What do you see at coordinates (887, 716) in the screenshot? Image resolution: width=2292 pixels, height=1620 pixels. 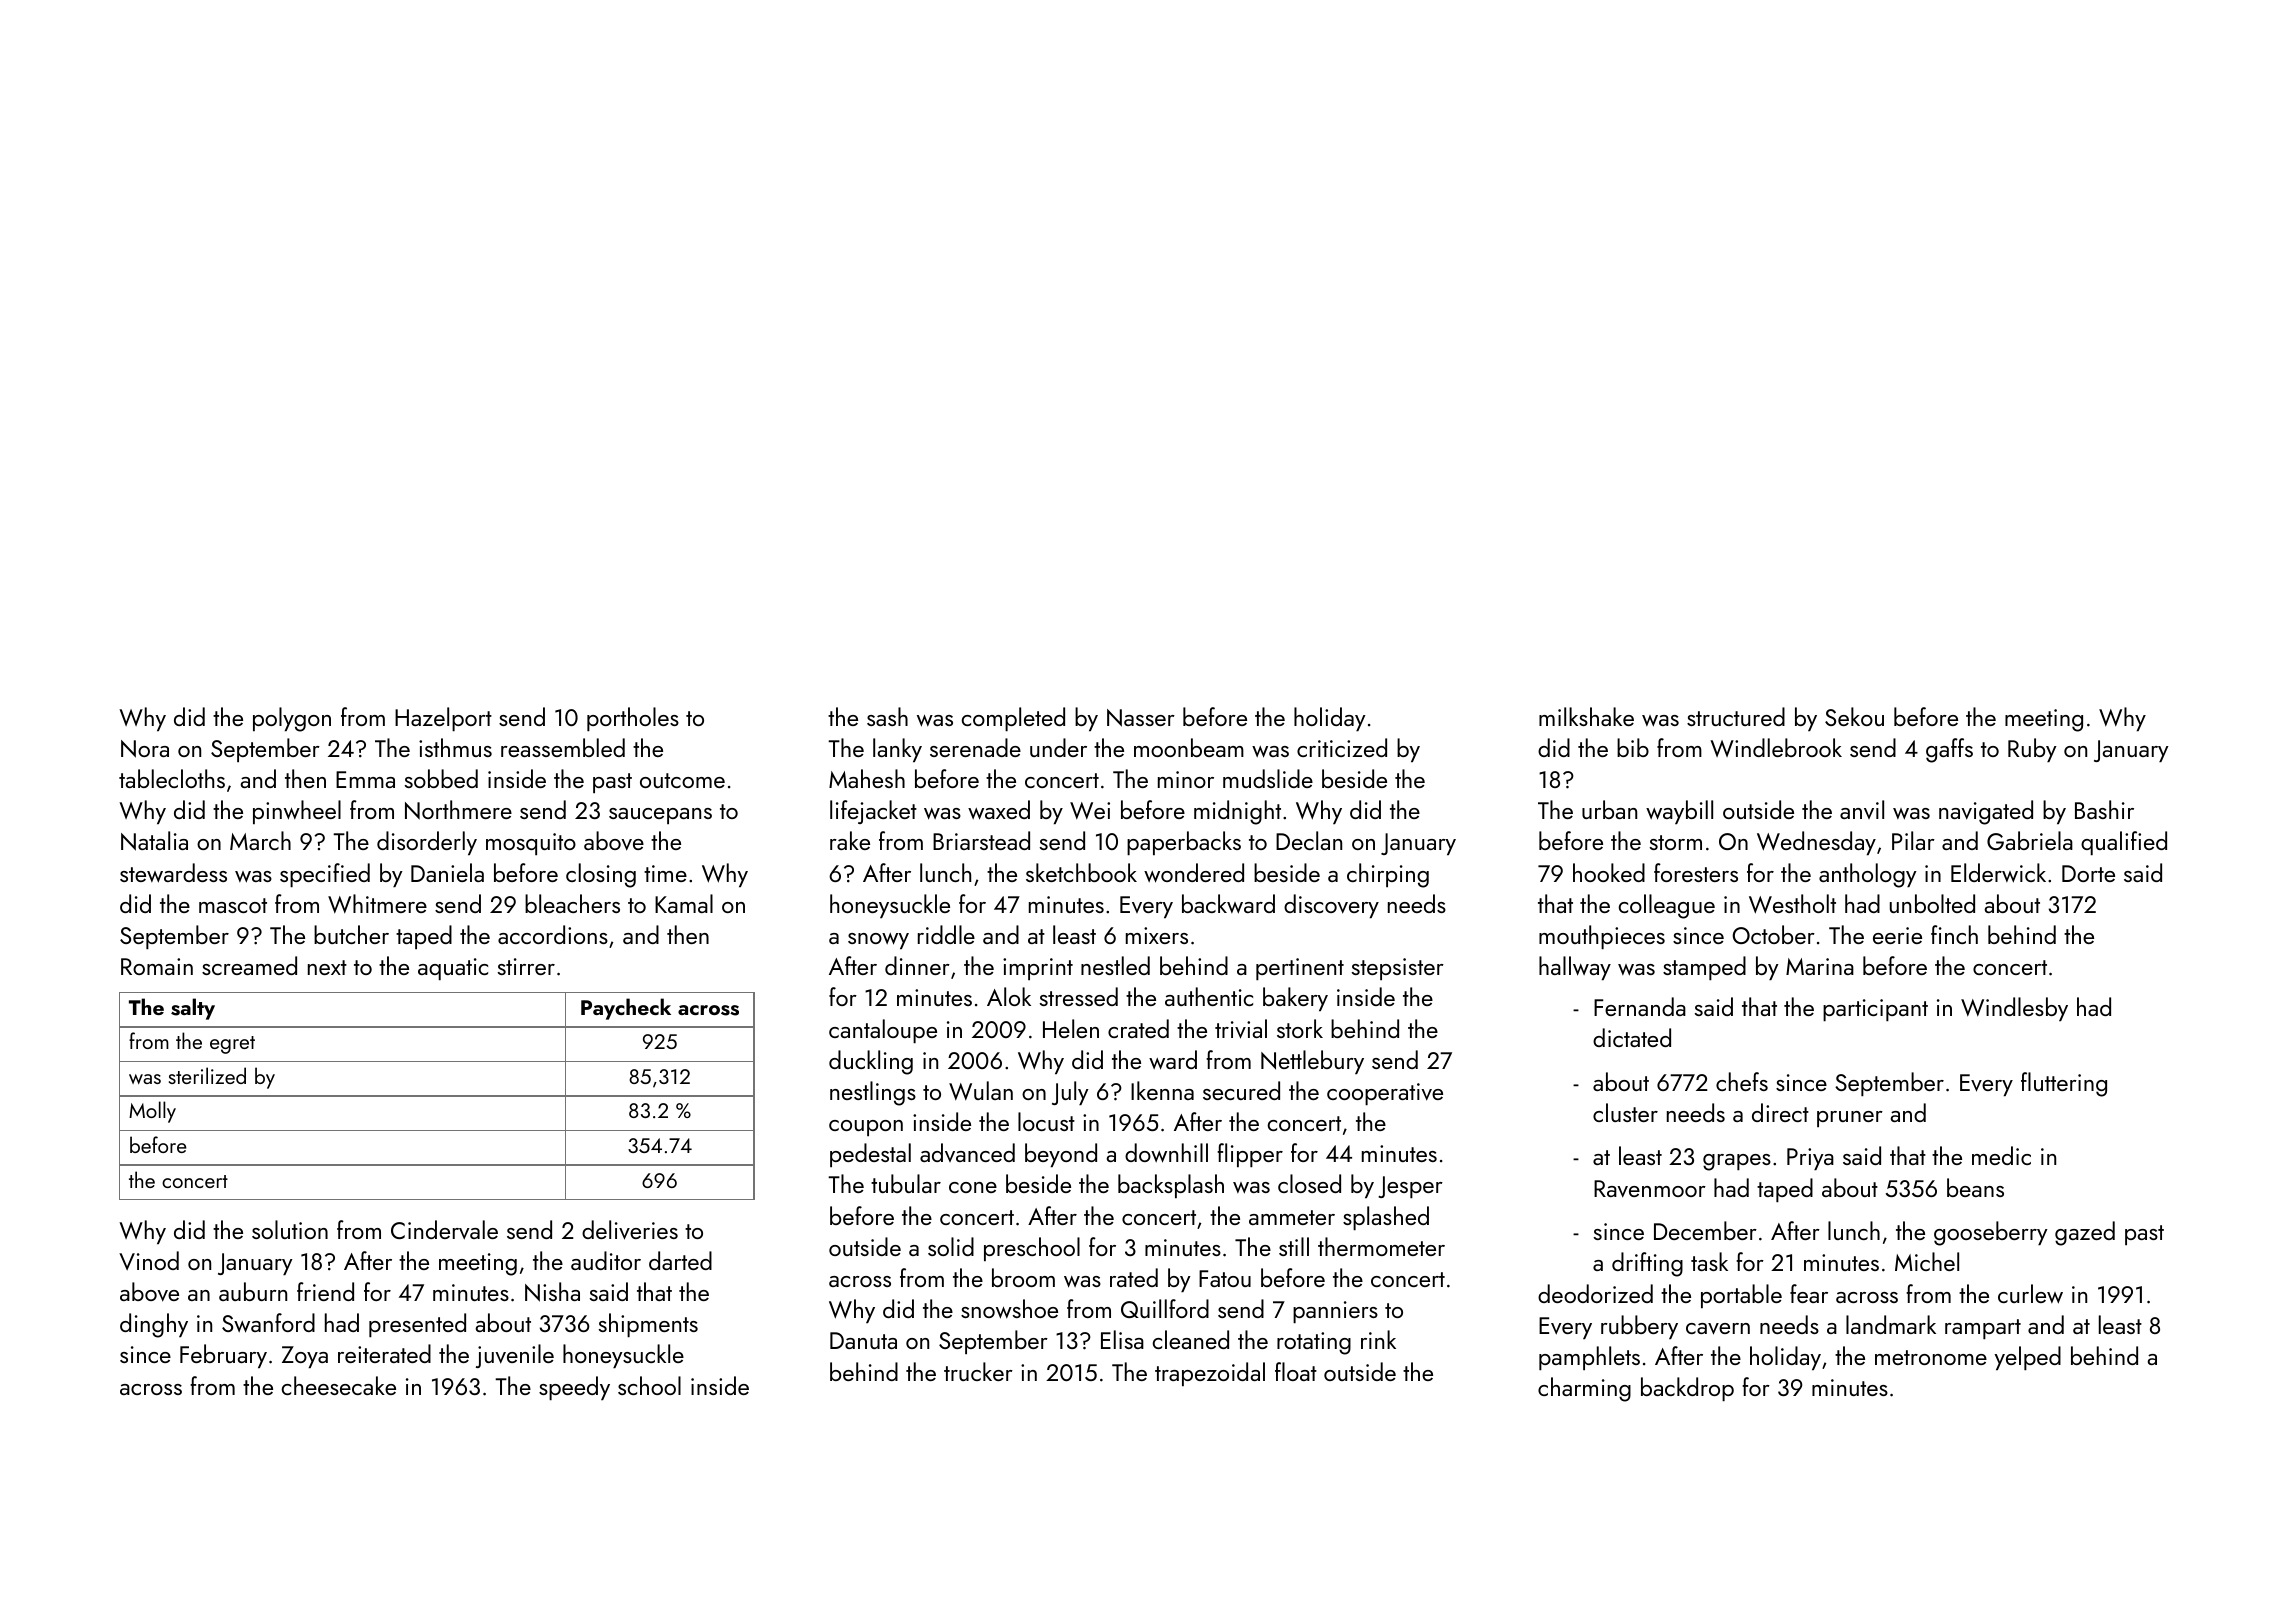 I see `sash` at bounding box center [887, 716].
